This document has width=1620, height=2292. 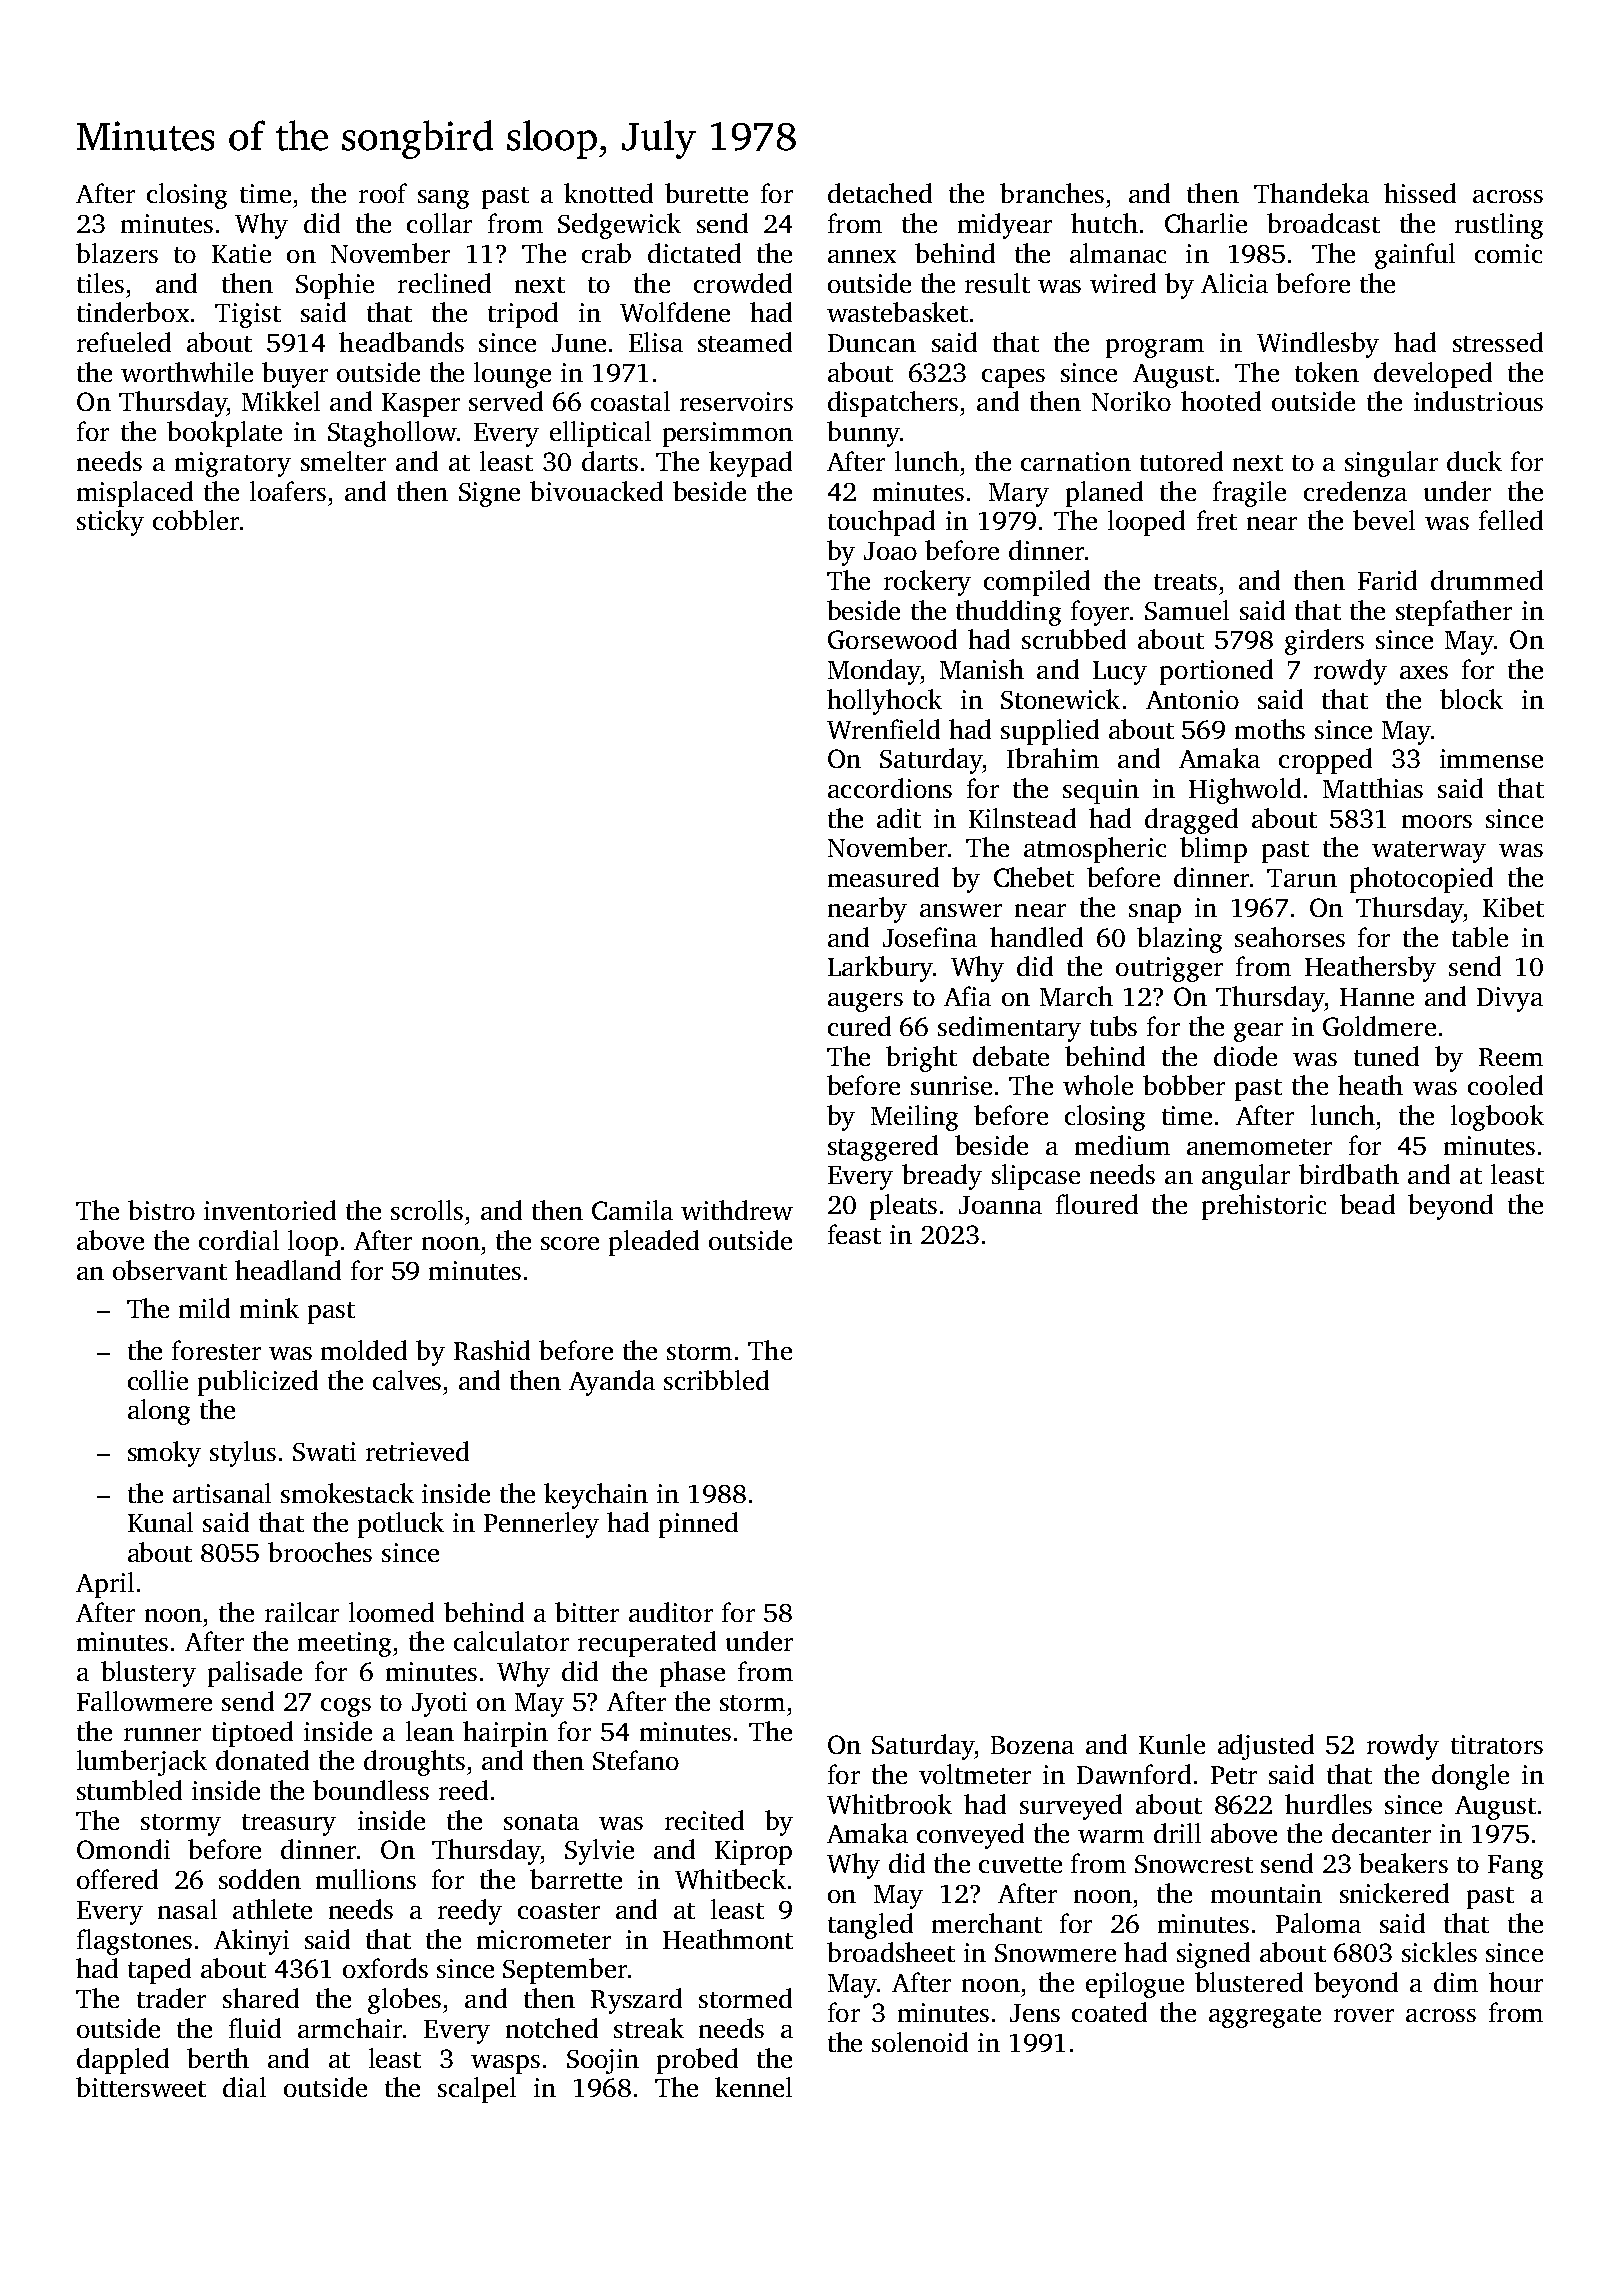 What do you see at coordinates (427, 1210) in the document?
I see `scrolls` at bounding box center [427, 1210].
